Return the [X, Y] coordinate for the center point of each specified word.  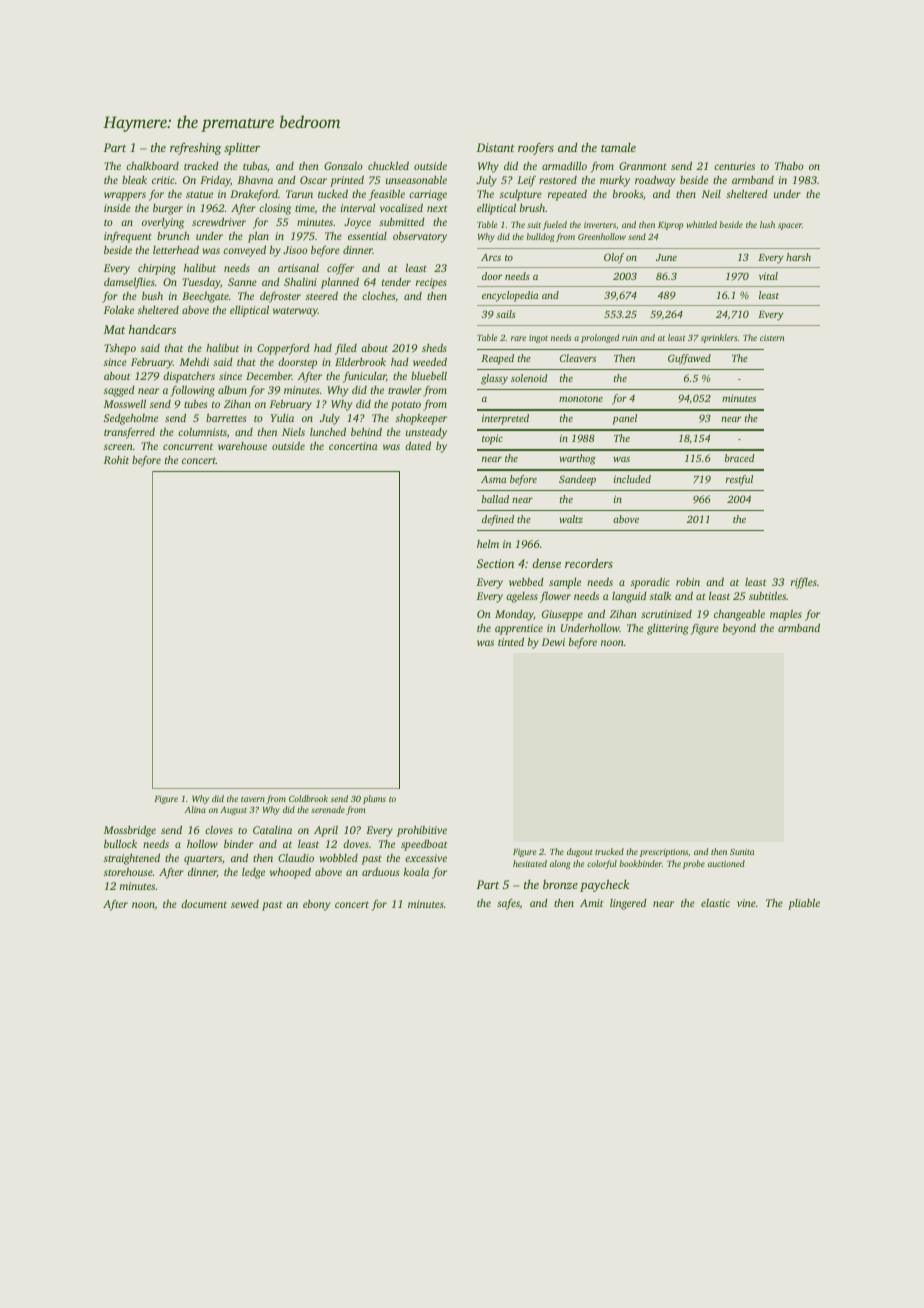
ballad [495, 499]
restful [739, 480]
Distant [495, 147]
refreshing [195, 148]
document [204, 904]
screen [118, 447]
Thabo [789, 166]
